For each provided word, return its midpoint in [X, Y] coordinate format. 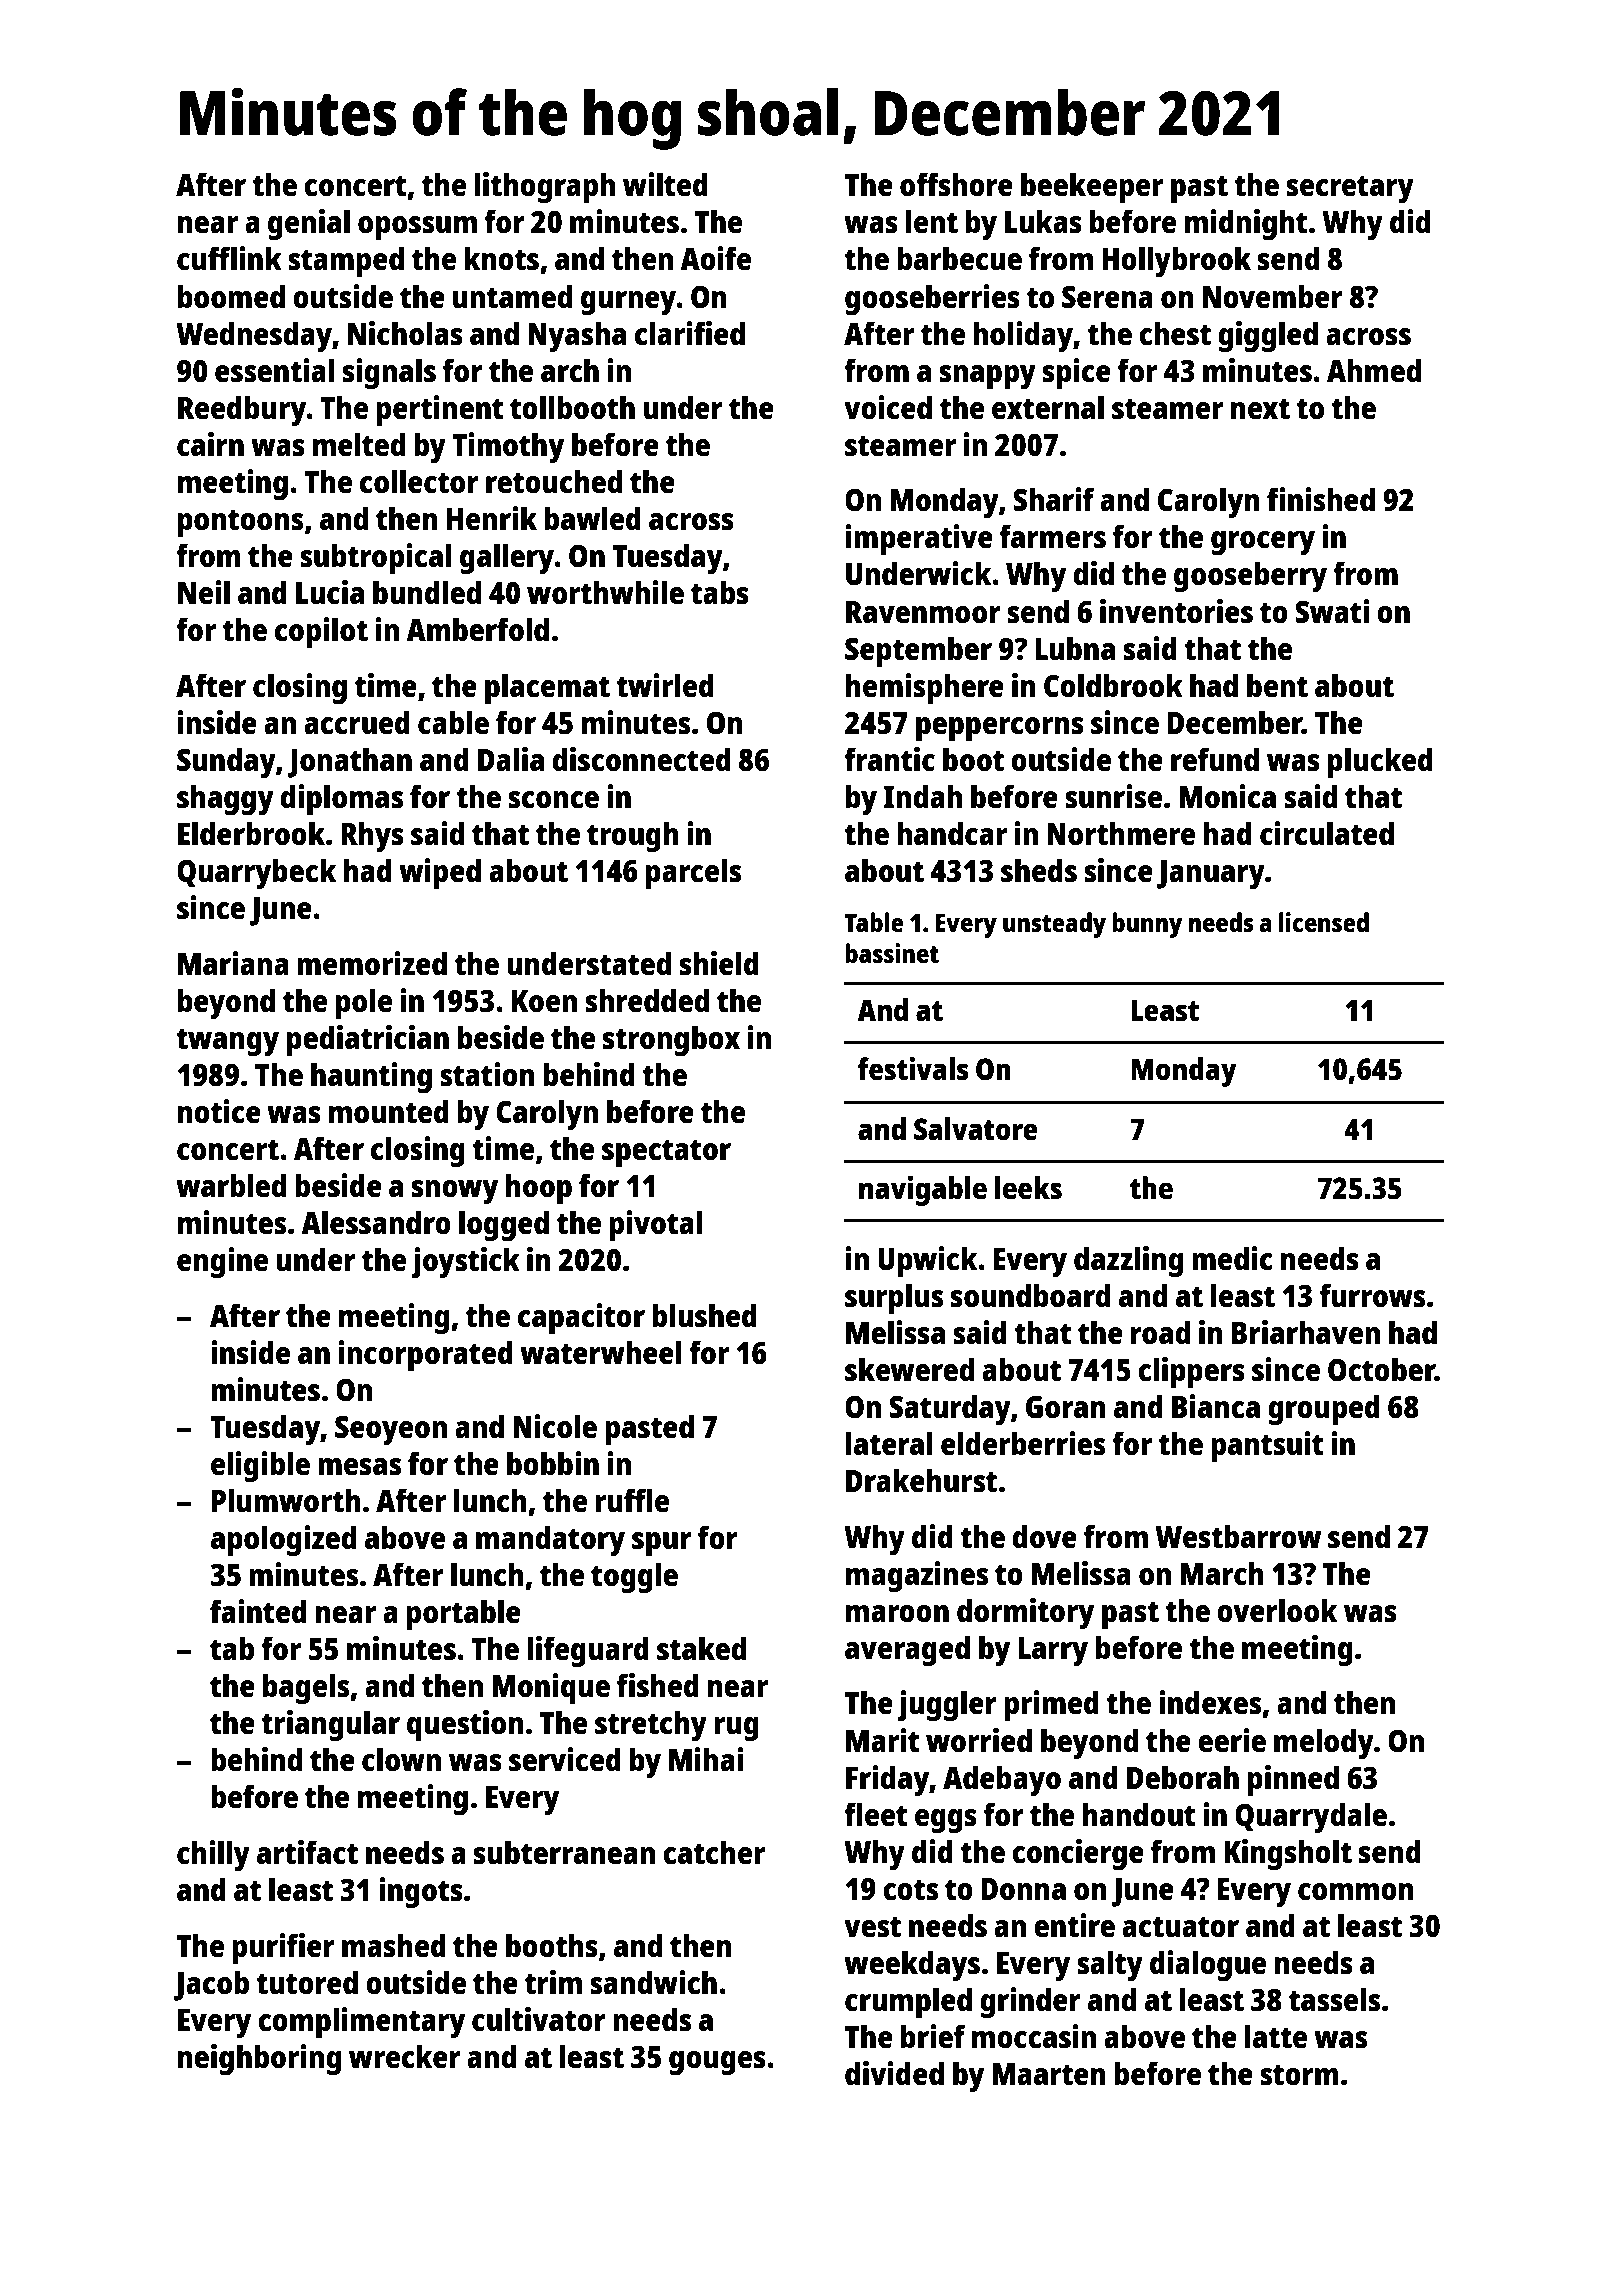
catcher [714, 1853]
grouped [1324, 1409]
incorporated [426, 1355]
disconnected [641, 759]
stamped [346, 261]
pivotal [655, 1225]
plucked [1380, 762]
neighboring [259, 2059]
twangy [227, 1042]
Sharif [1053, 499]
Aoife [715, 258]
